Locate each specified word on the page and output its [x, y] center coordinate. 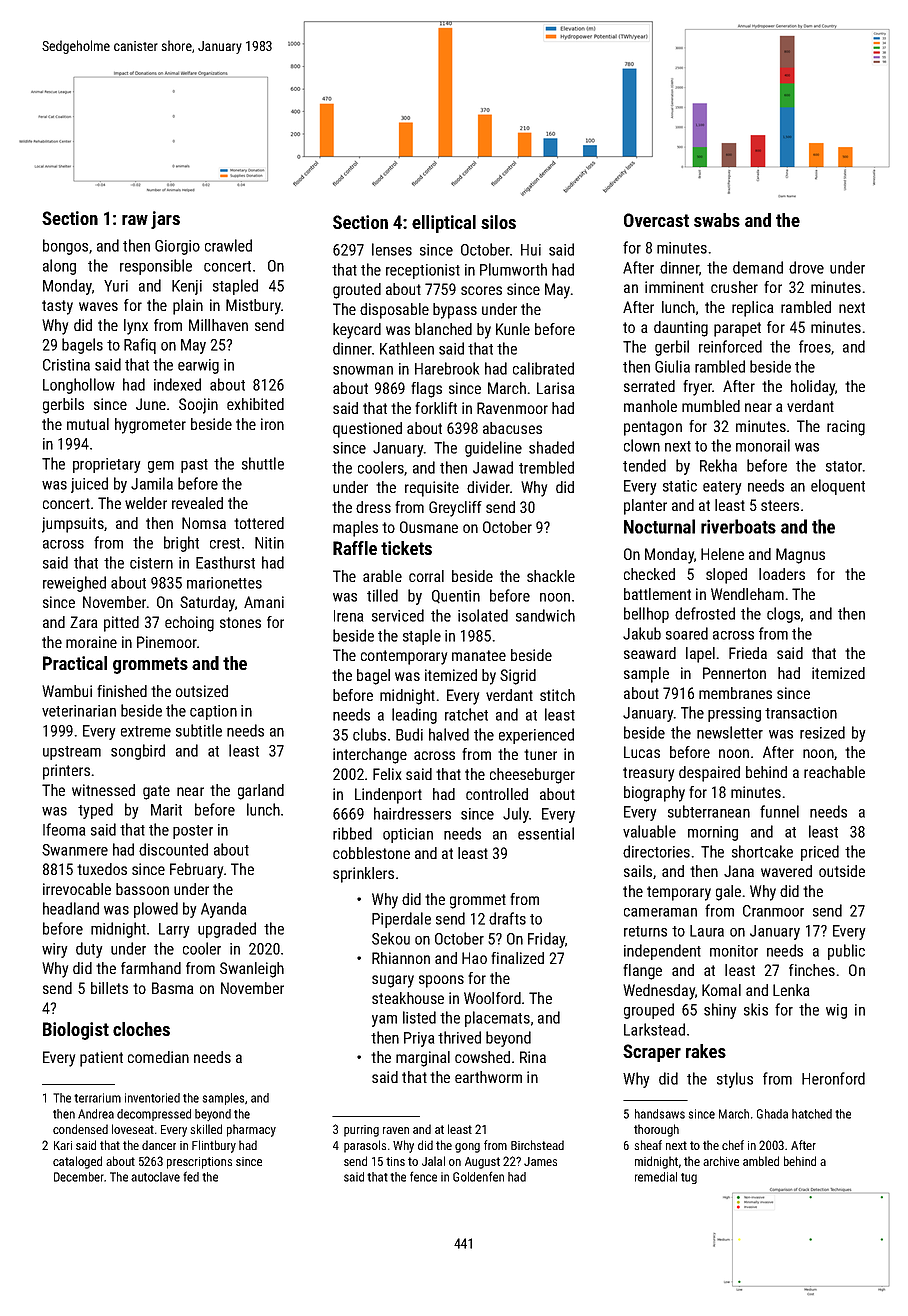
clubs [369, 734]
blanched [443, 329]
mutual [88, 424]
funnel [779, 811]
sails [638, 871]
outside [842, 871]
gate [156, 792]
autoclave [155, 1177]
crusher [734, 287]
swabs [717, 220]
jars [165, 220]
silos [498, 222]
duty [89, 950]
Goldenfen [478, 1176]
